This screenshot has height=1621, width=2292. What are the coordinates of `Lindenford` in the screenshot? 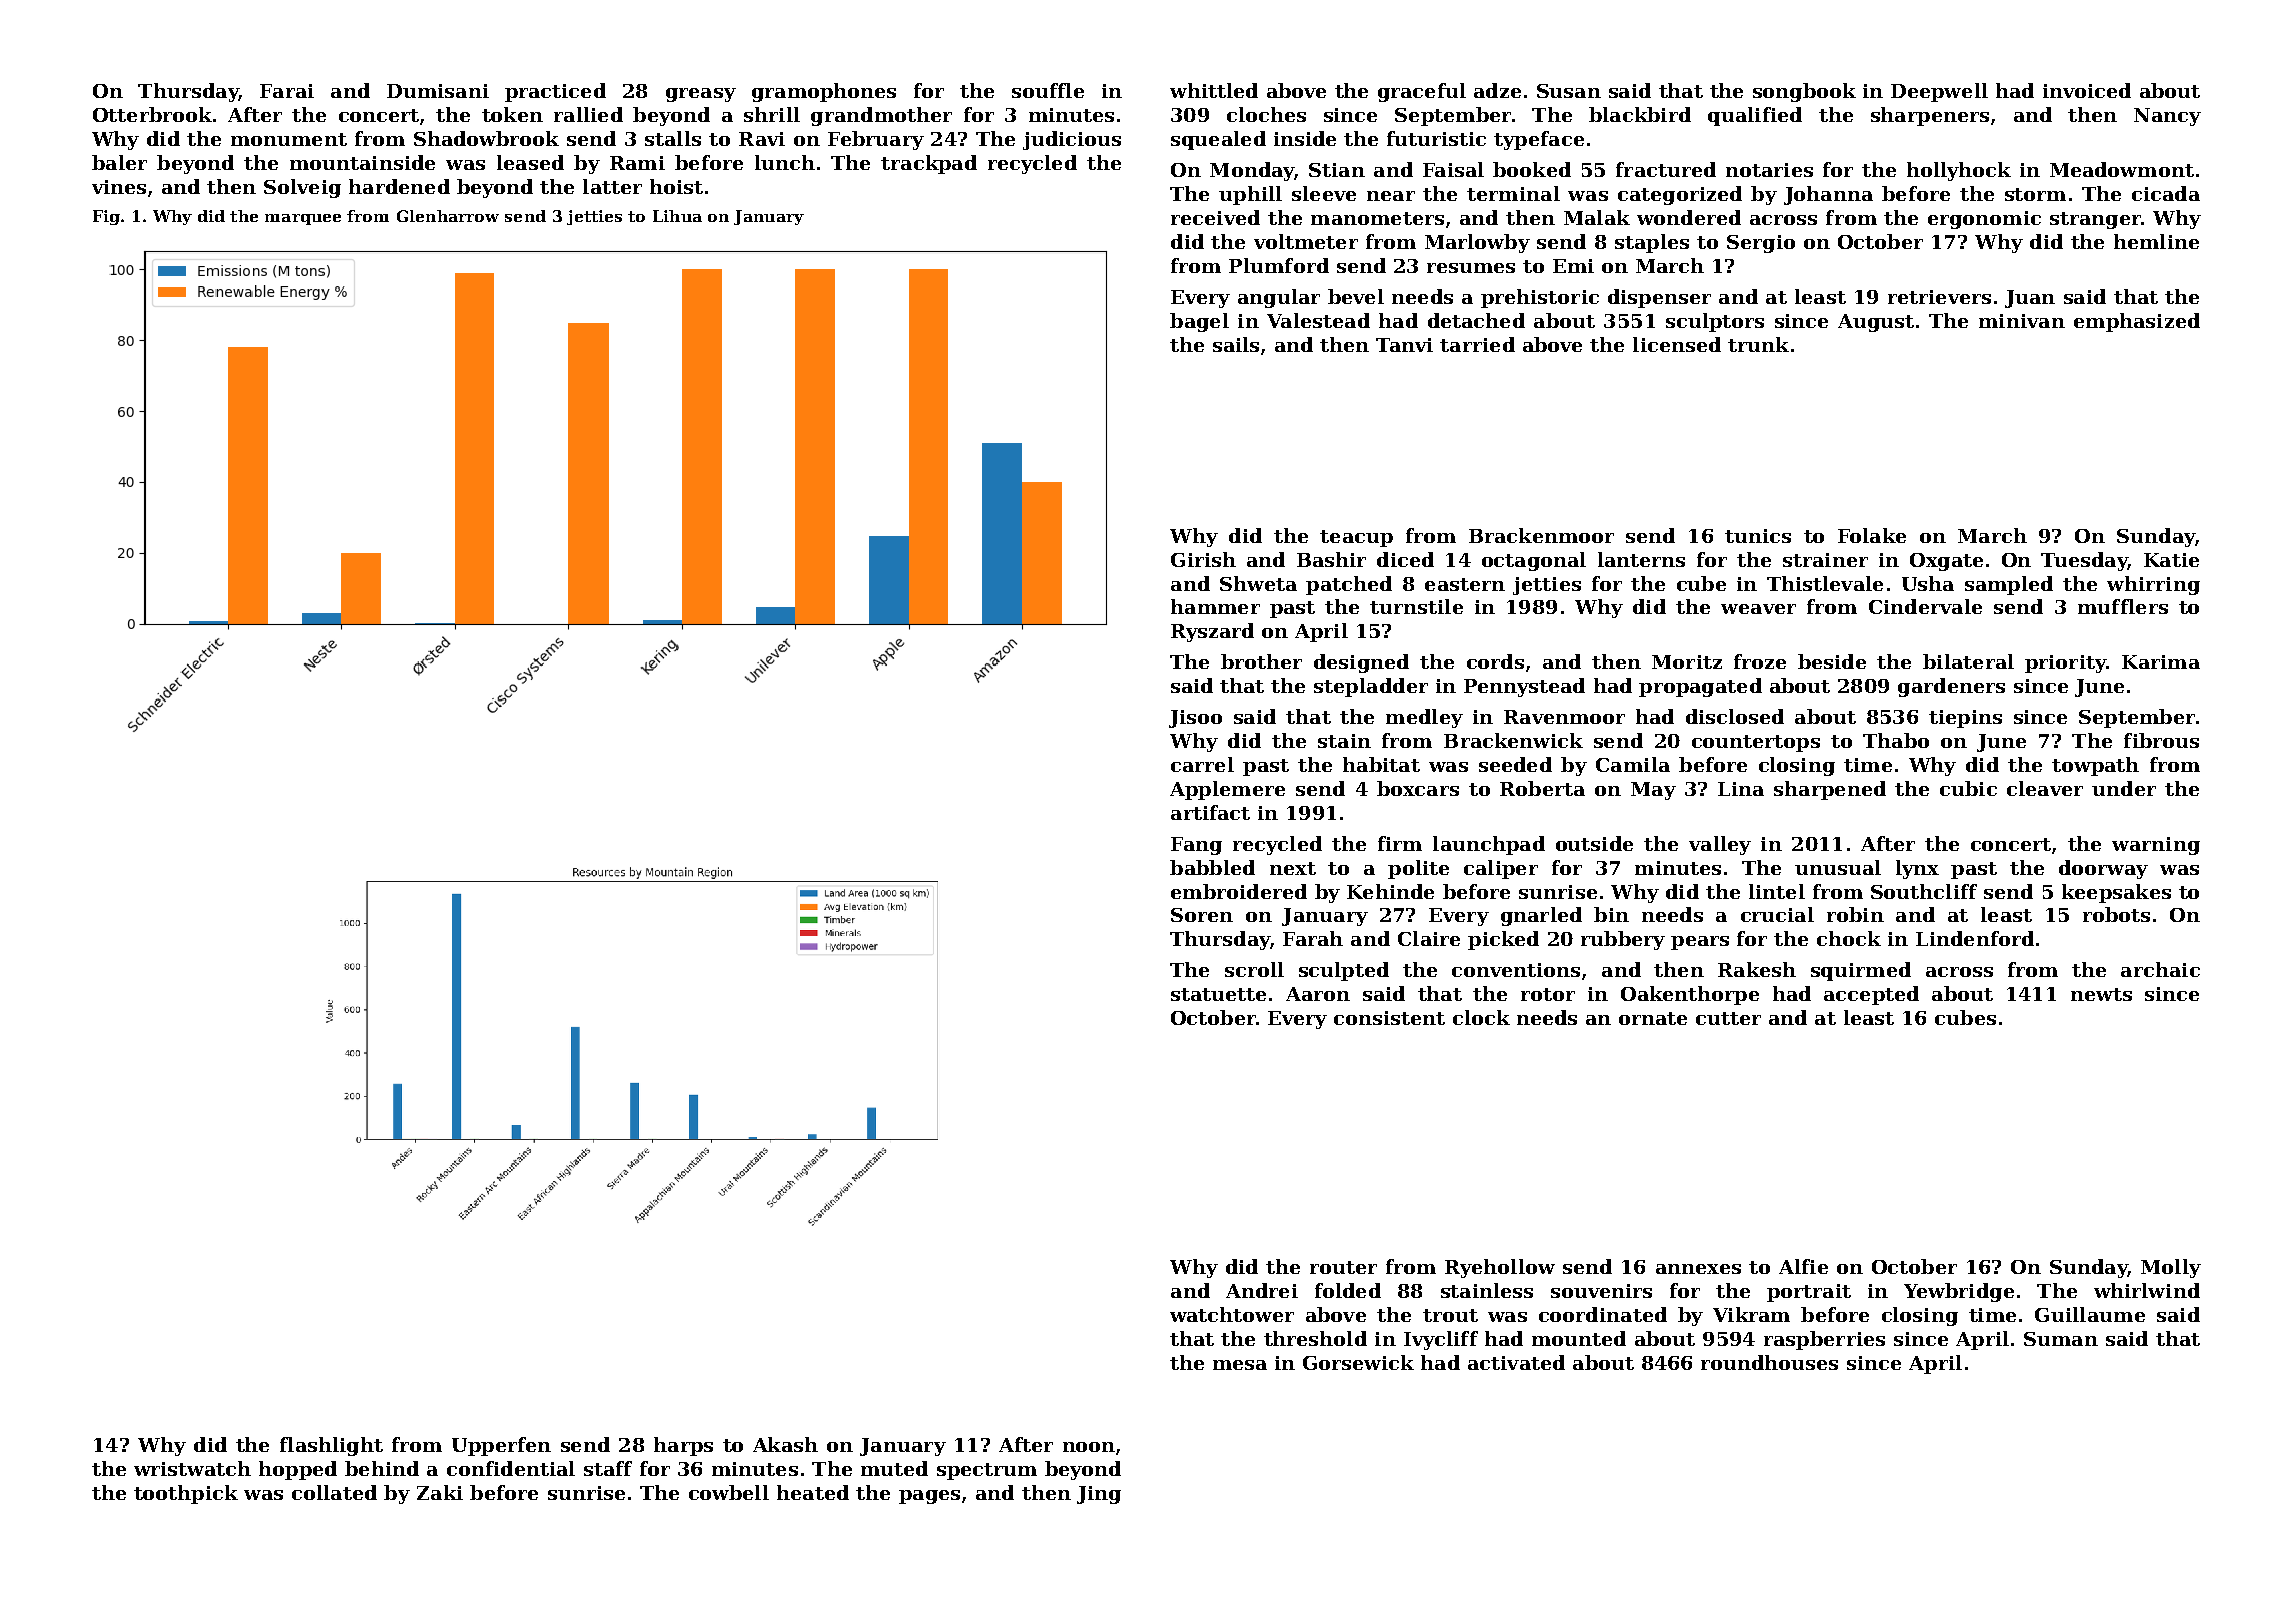 It's located at (1975, 938).
